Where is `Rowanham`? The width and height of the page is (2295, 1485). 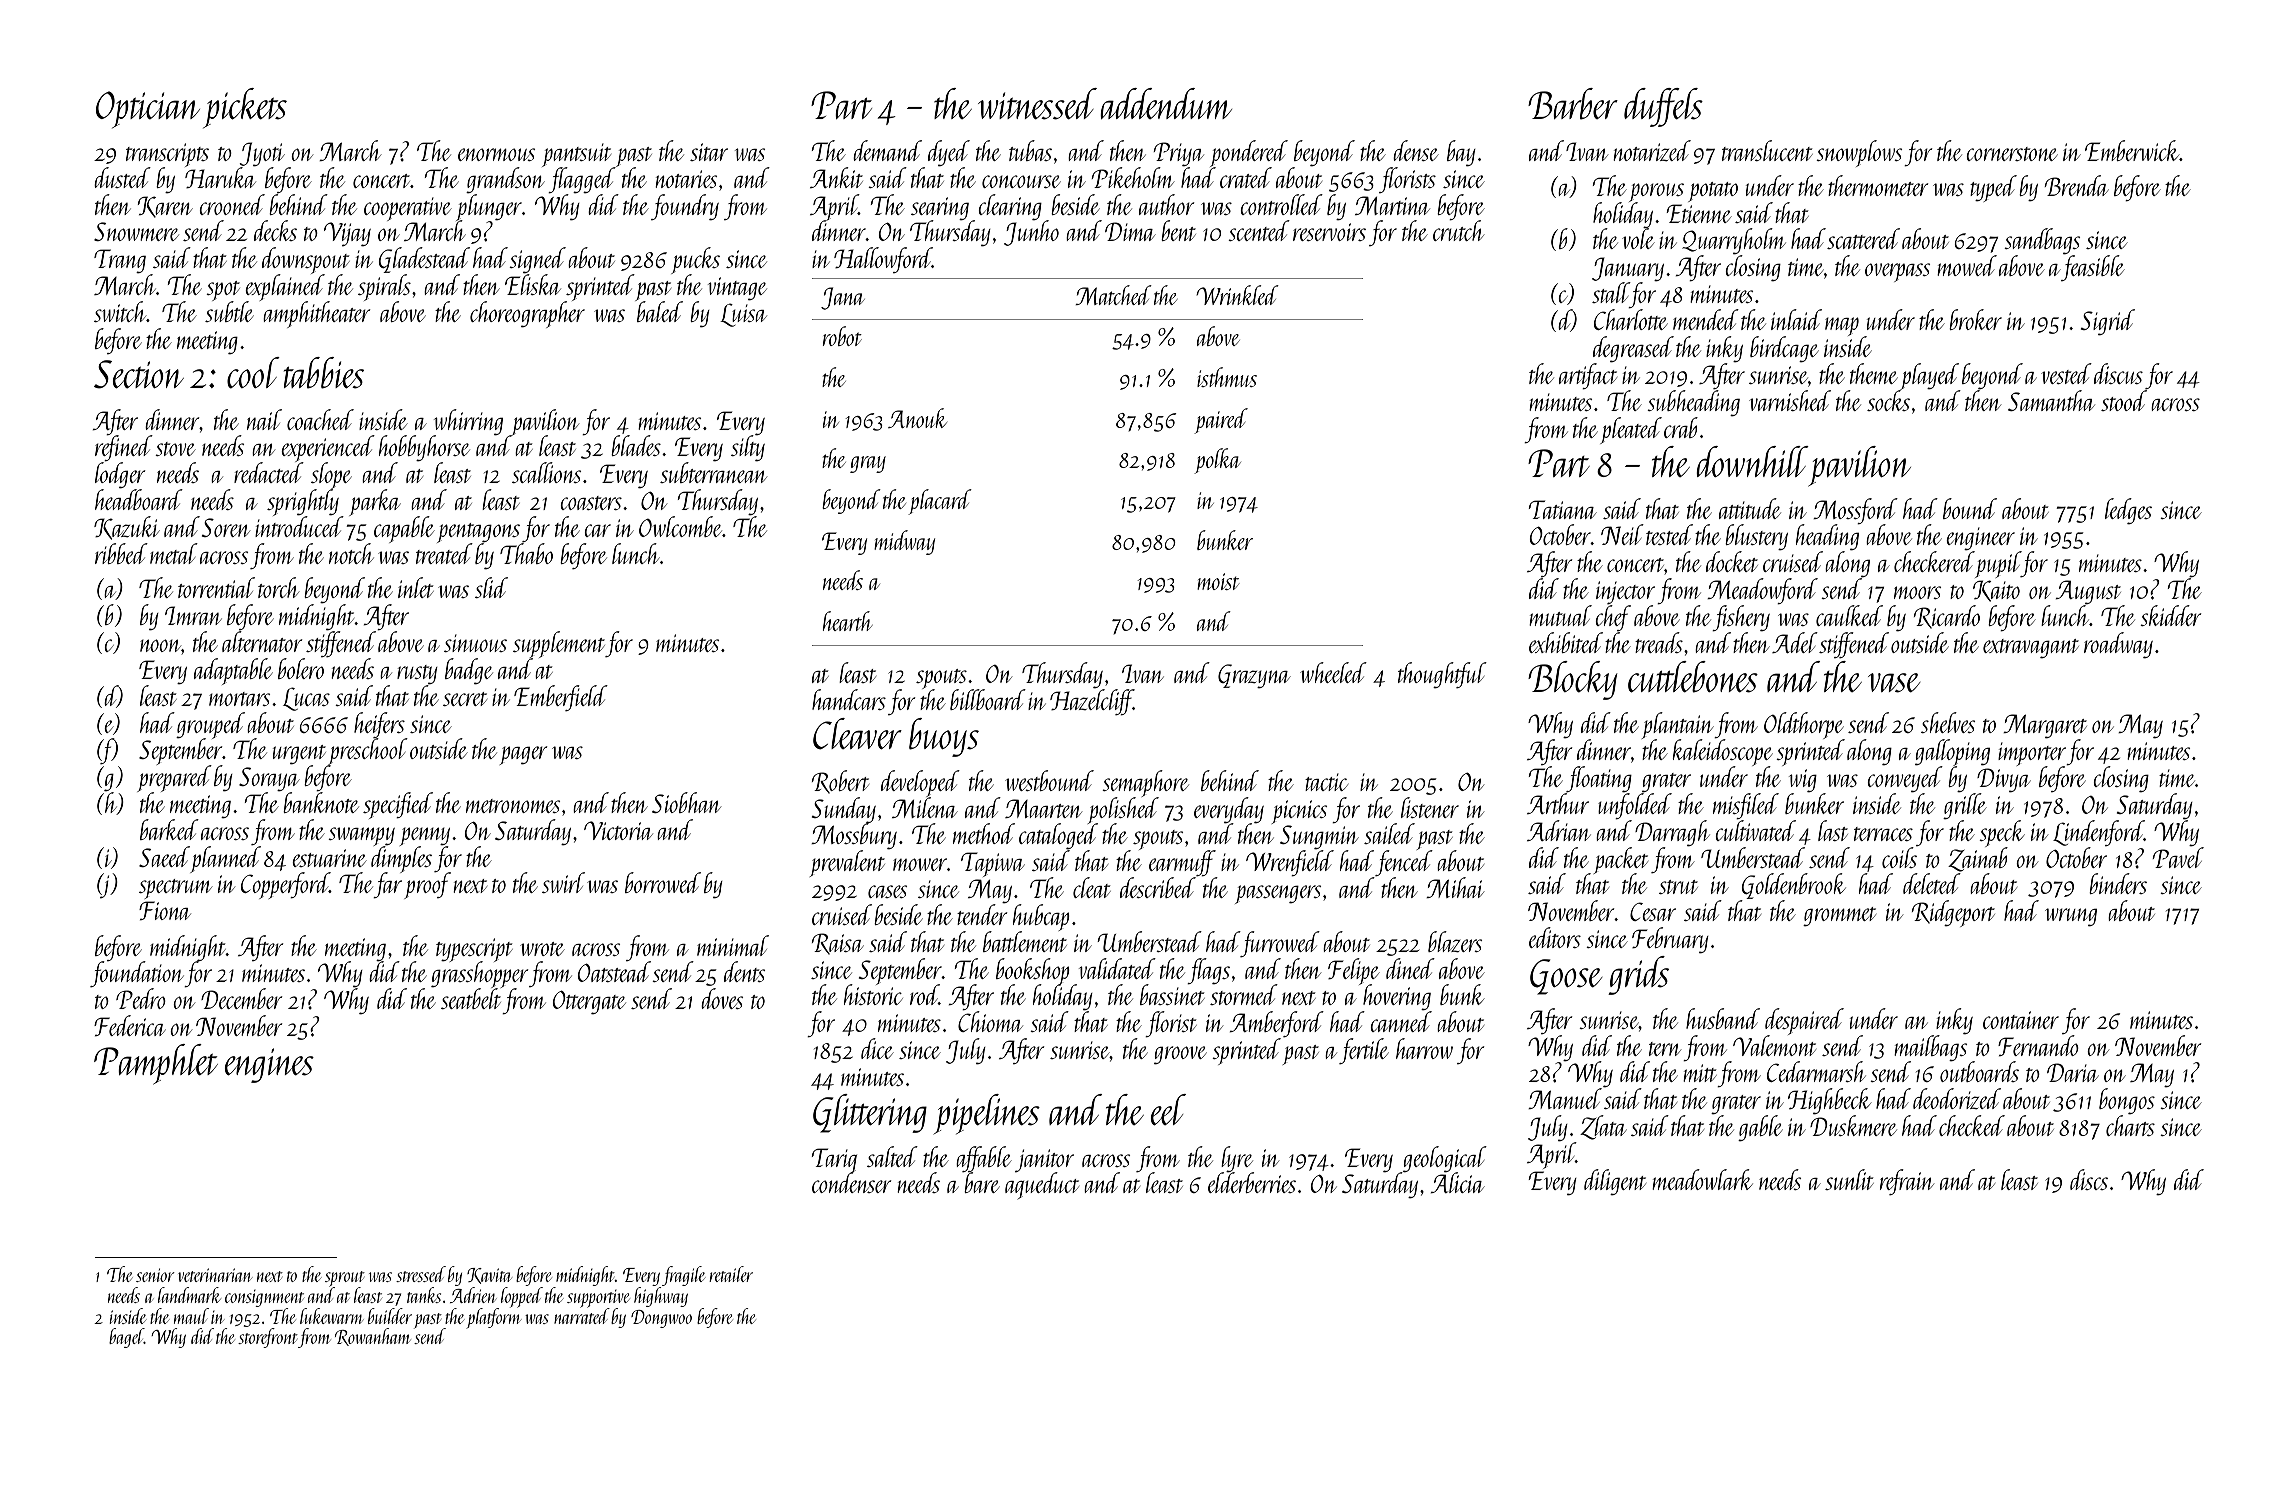
Rowanham is located at coordinates (372, 1337).
